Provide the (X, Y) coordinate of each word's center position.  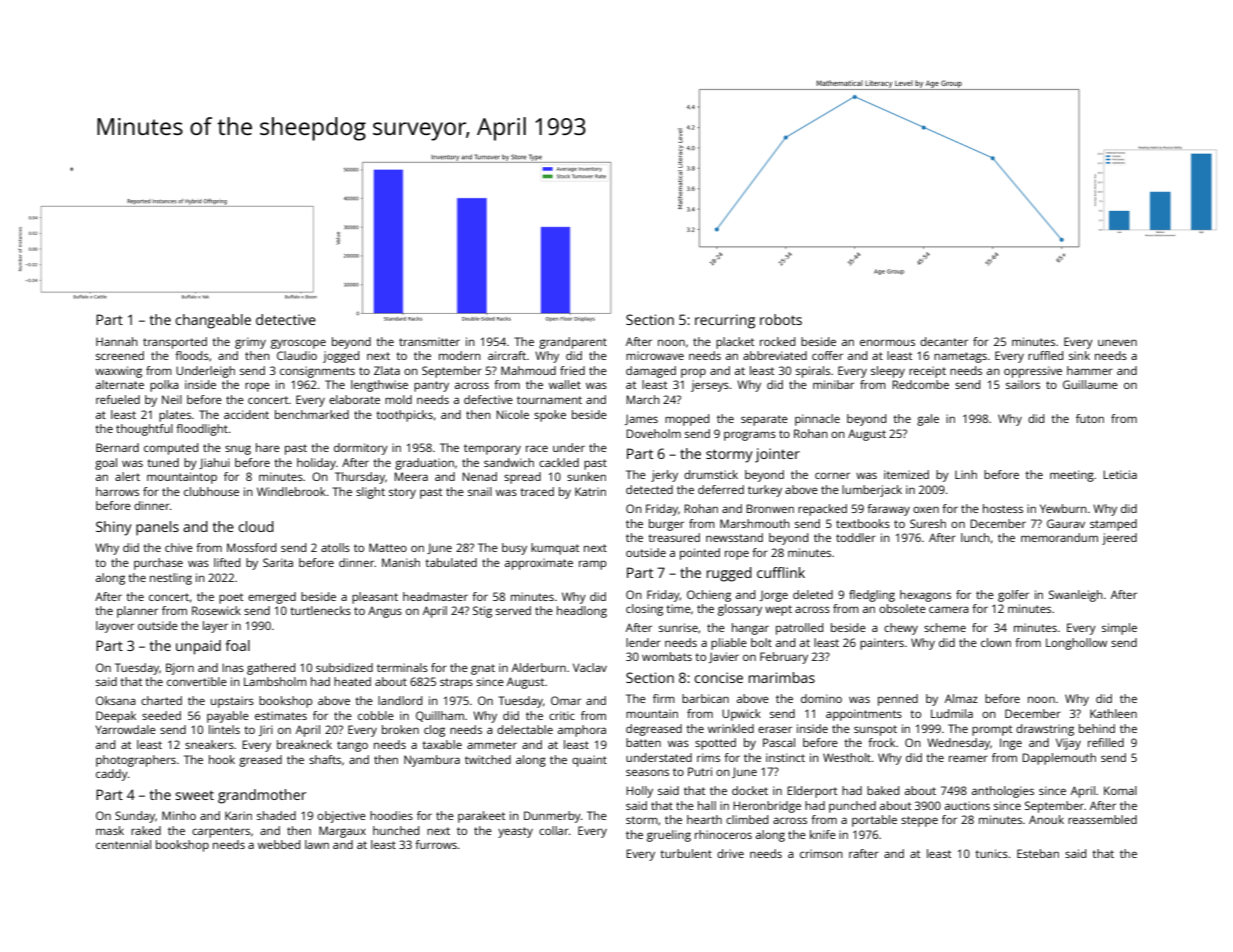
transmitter (429, 341)
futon (1090, 418)
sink (1079, 355)
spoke (550, 416)
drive (730, 853)
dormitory (361, 449)
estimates (281, 715)
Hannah (117, 341)
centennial (123, 844)
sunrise (678, 627)
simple (1119, 629)
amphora (582, 731)
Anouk (1046, 819)
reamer (968, 758)
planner (137, 612)
